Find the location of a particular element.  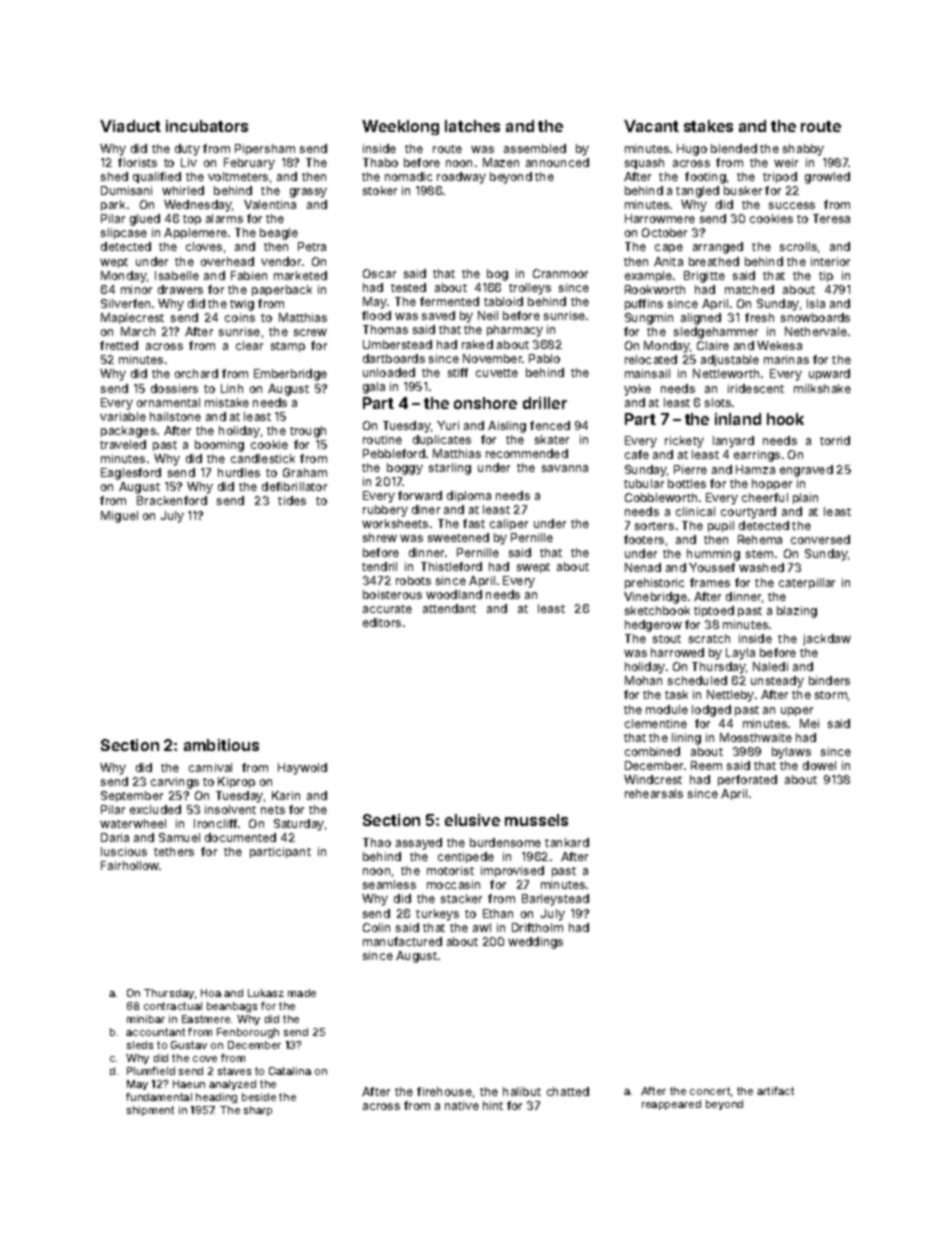

tankard is located at coordinates (567, 842).
